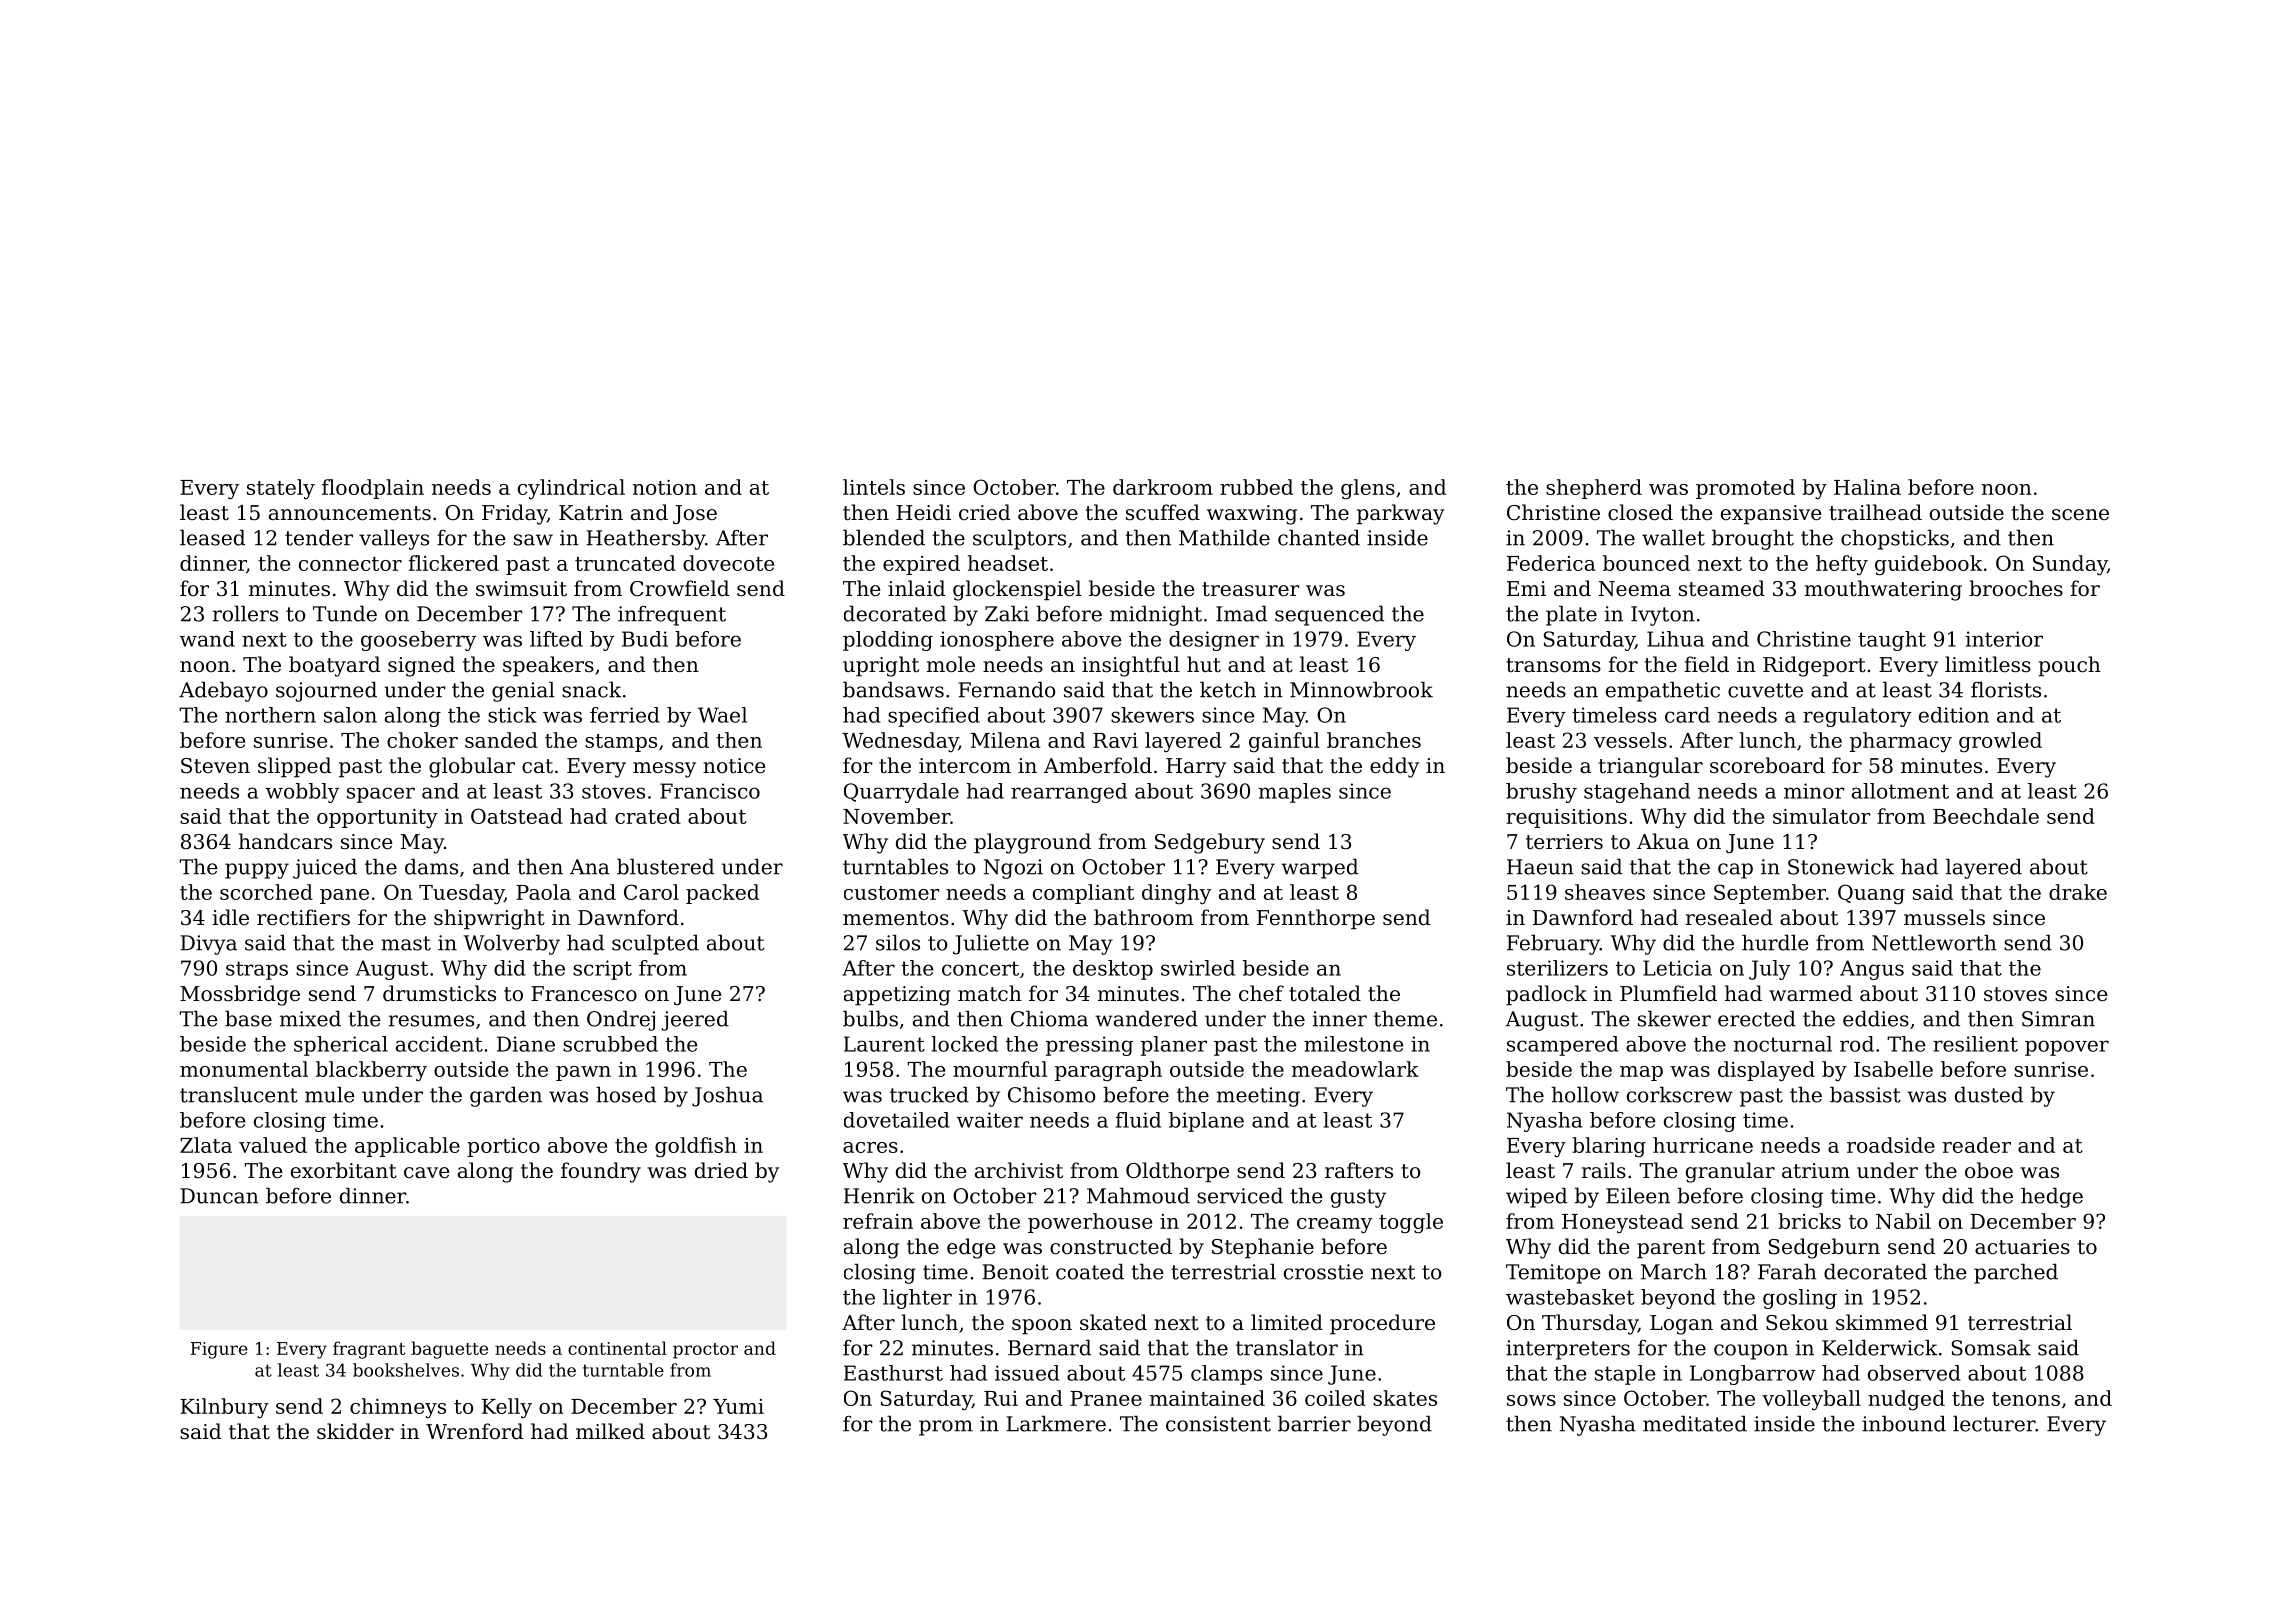  Describe the element at coordinates (1975, 1044) in the screenshot. I see `resilient` at that location.
